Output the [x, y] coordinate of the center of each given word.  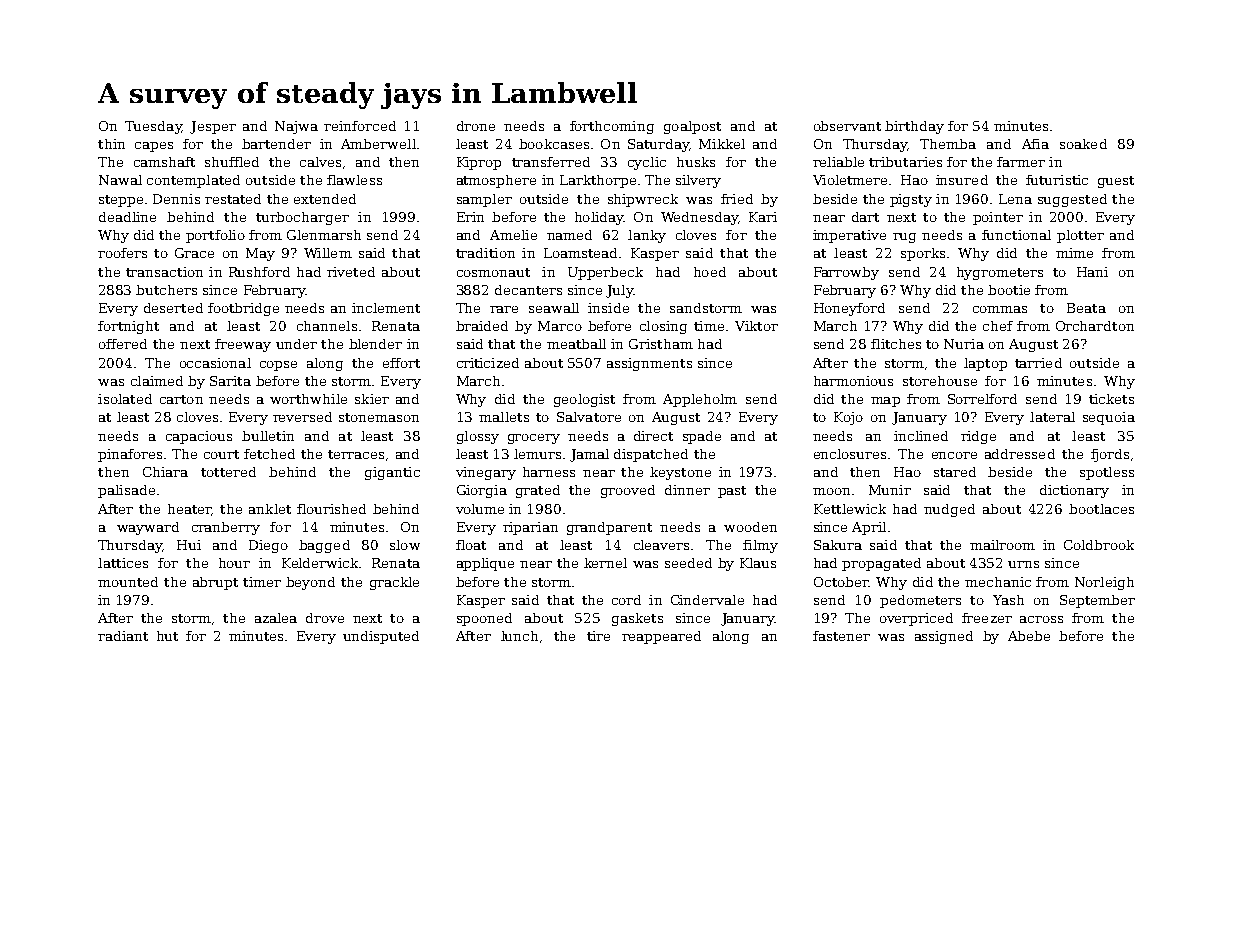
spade [702, 437]
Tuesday [153, 127]
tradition [485, 253]
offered [123, 344]
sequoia [1109, 418]
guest [1116, 182]
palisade [126, 491]
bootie [1009, 290]
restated [233, 199]
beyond [310, 583]
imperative [849, 236]
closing [663, 327]
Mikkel [722, 144]
